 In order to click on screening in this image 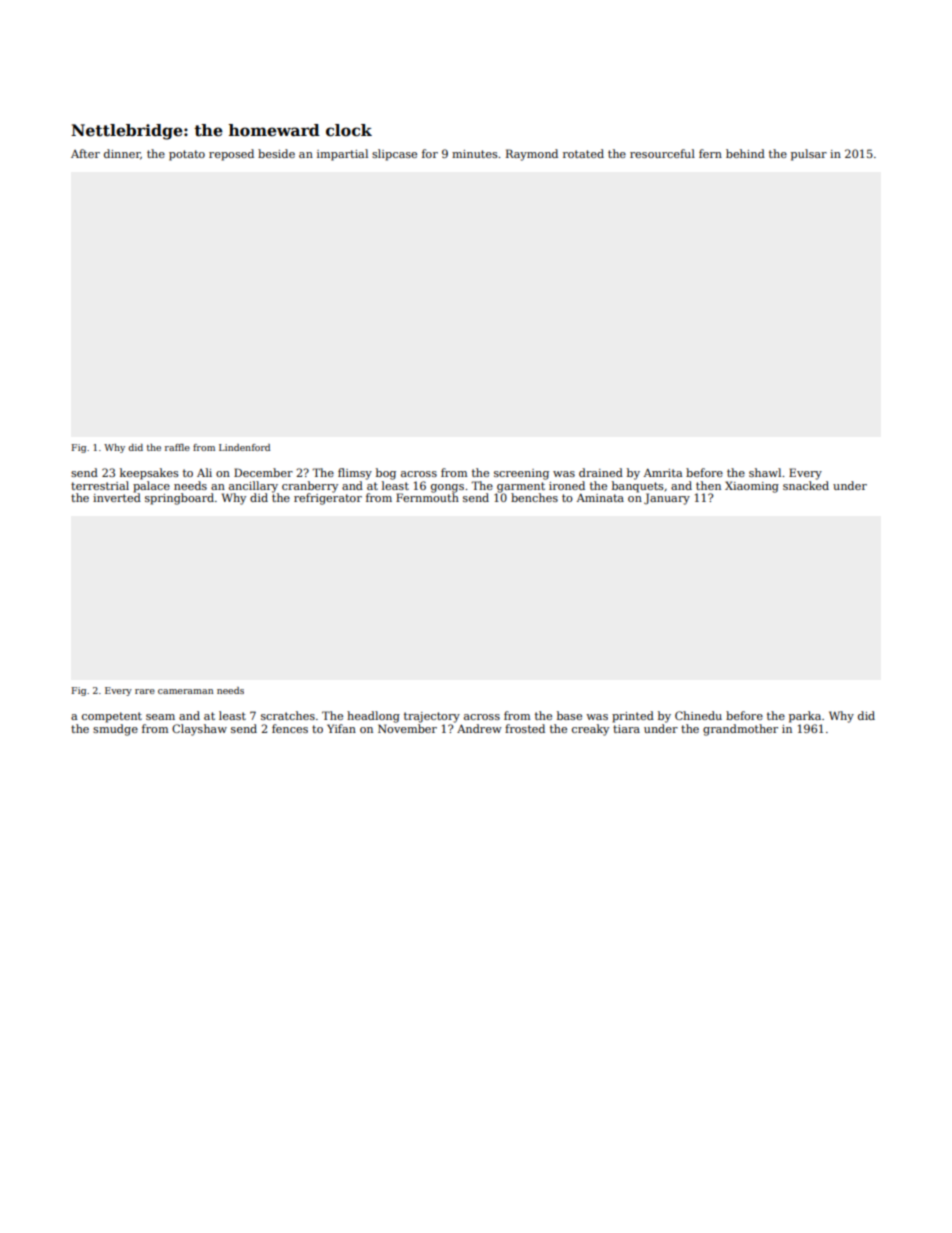, I will do `click(521, 474)`.
